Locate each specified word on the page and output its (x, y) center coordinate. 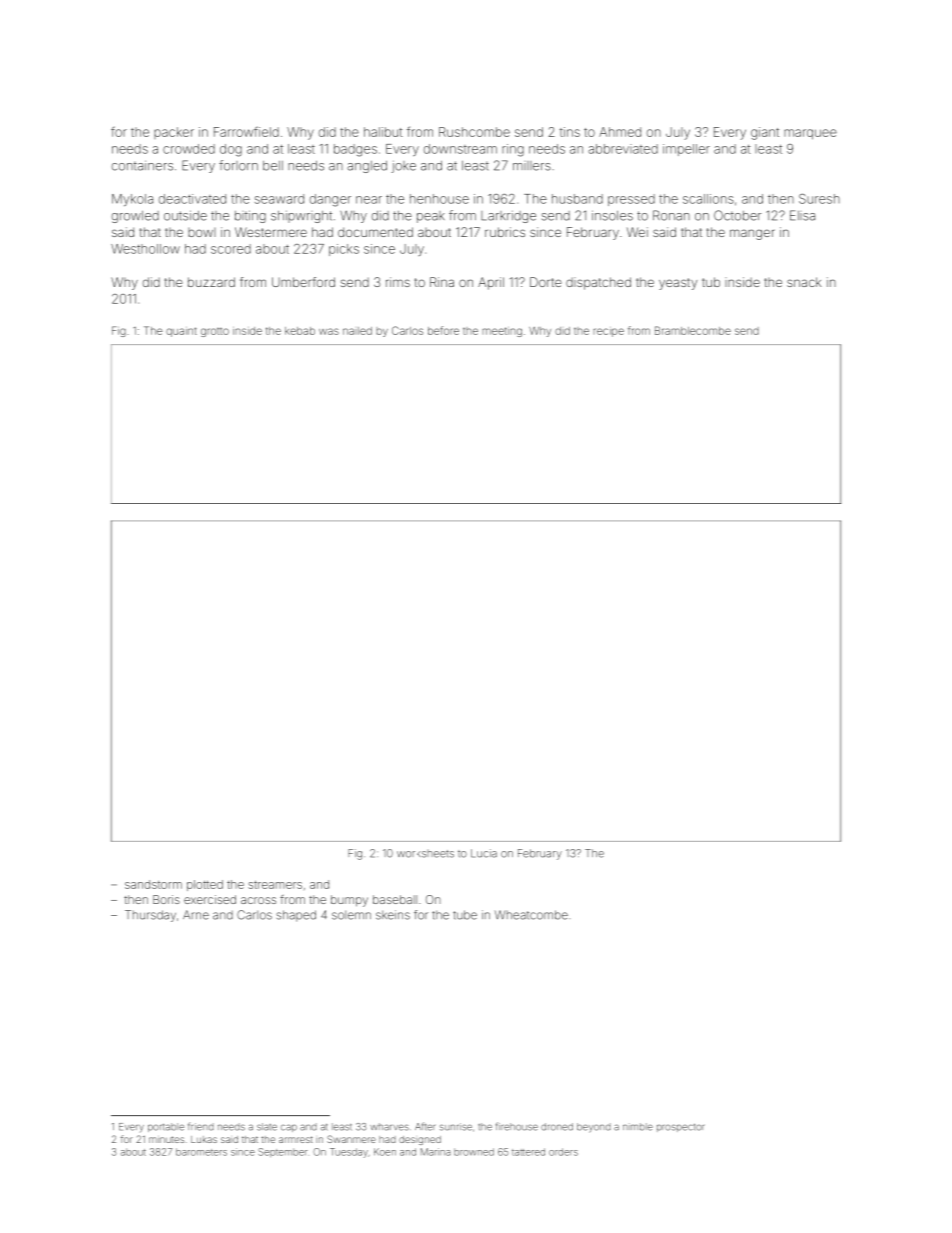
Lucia (484, 853)
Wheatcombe (531, 915)
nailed (357, 331)
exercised (210, 899)
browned (474, 1152)
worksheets (425, 854)
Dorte (546, 282)
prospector (681, 1128)
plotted (205, 885)
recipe (608, 332)
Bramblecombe (693, 330)
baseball (395, 899)
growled (135, 217)
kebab (300, 331)
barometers (201, 1152)
